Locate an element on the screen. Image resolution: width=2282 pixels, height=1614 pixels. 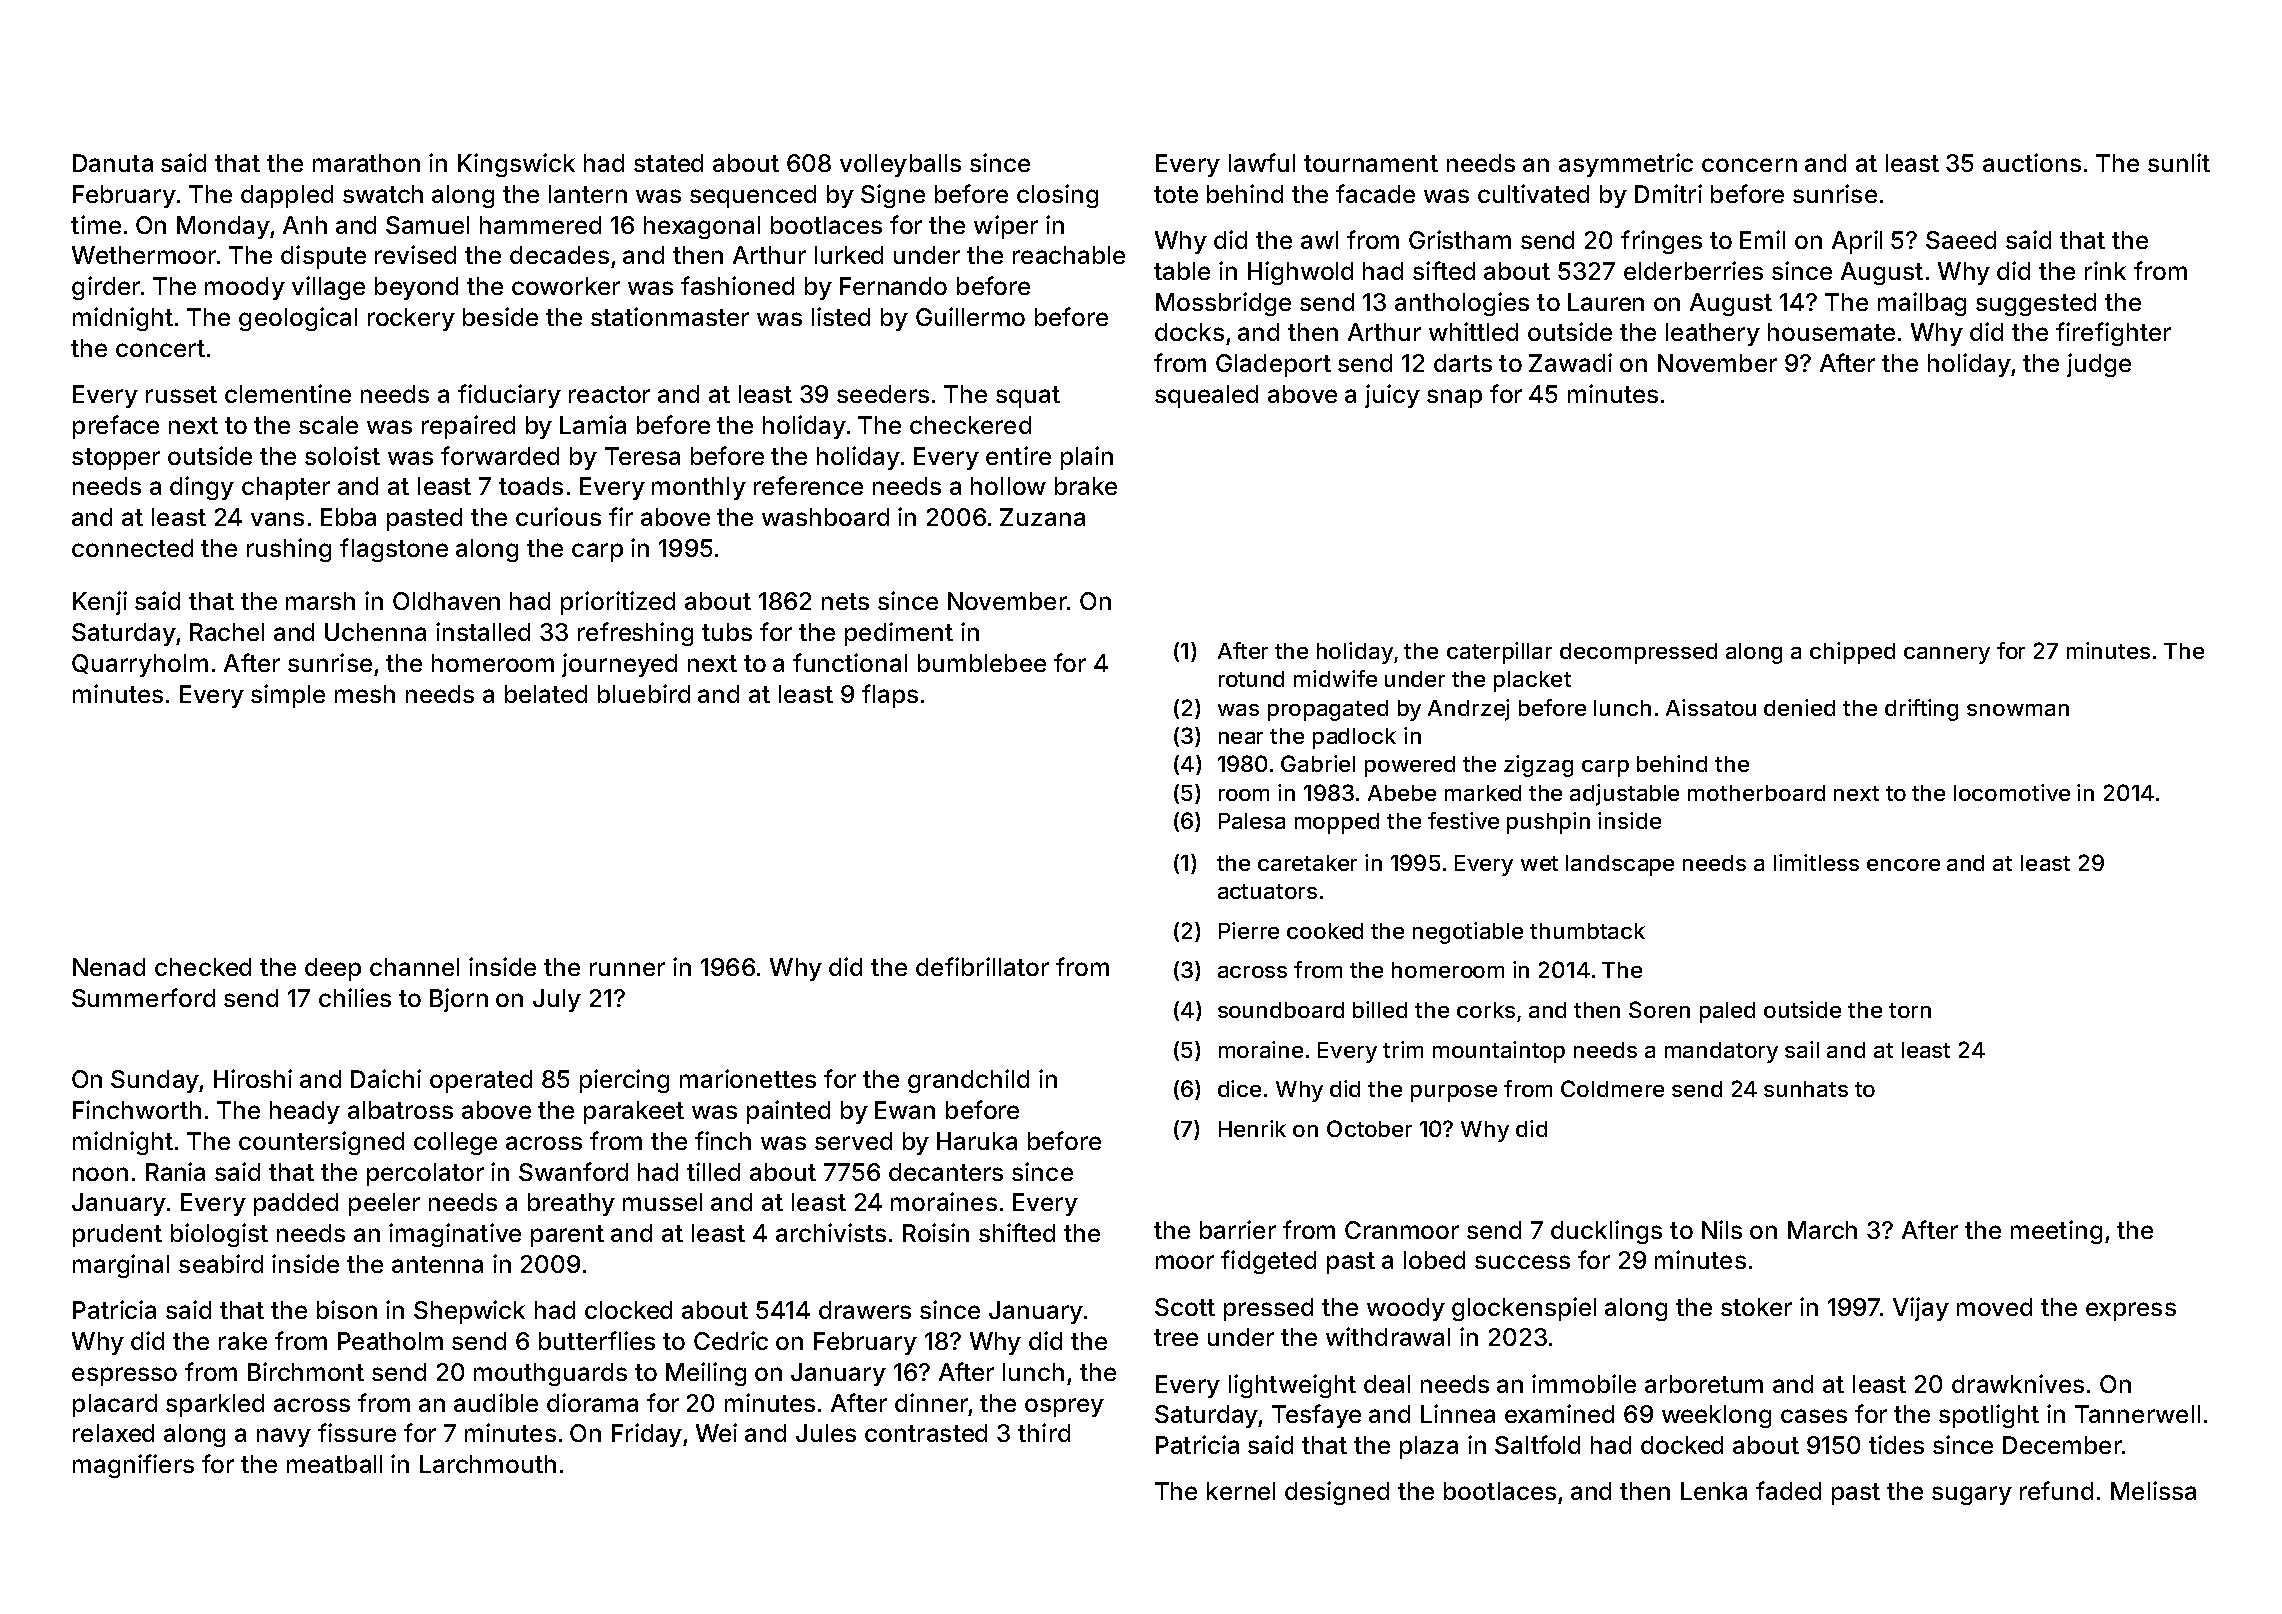
swatch is located at coordinates (383, 194).
